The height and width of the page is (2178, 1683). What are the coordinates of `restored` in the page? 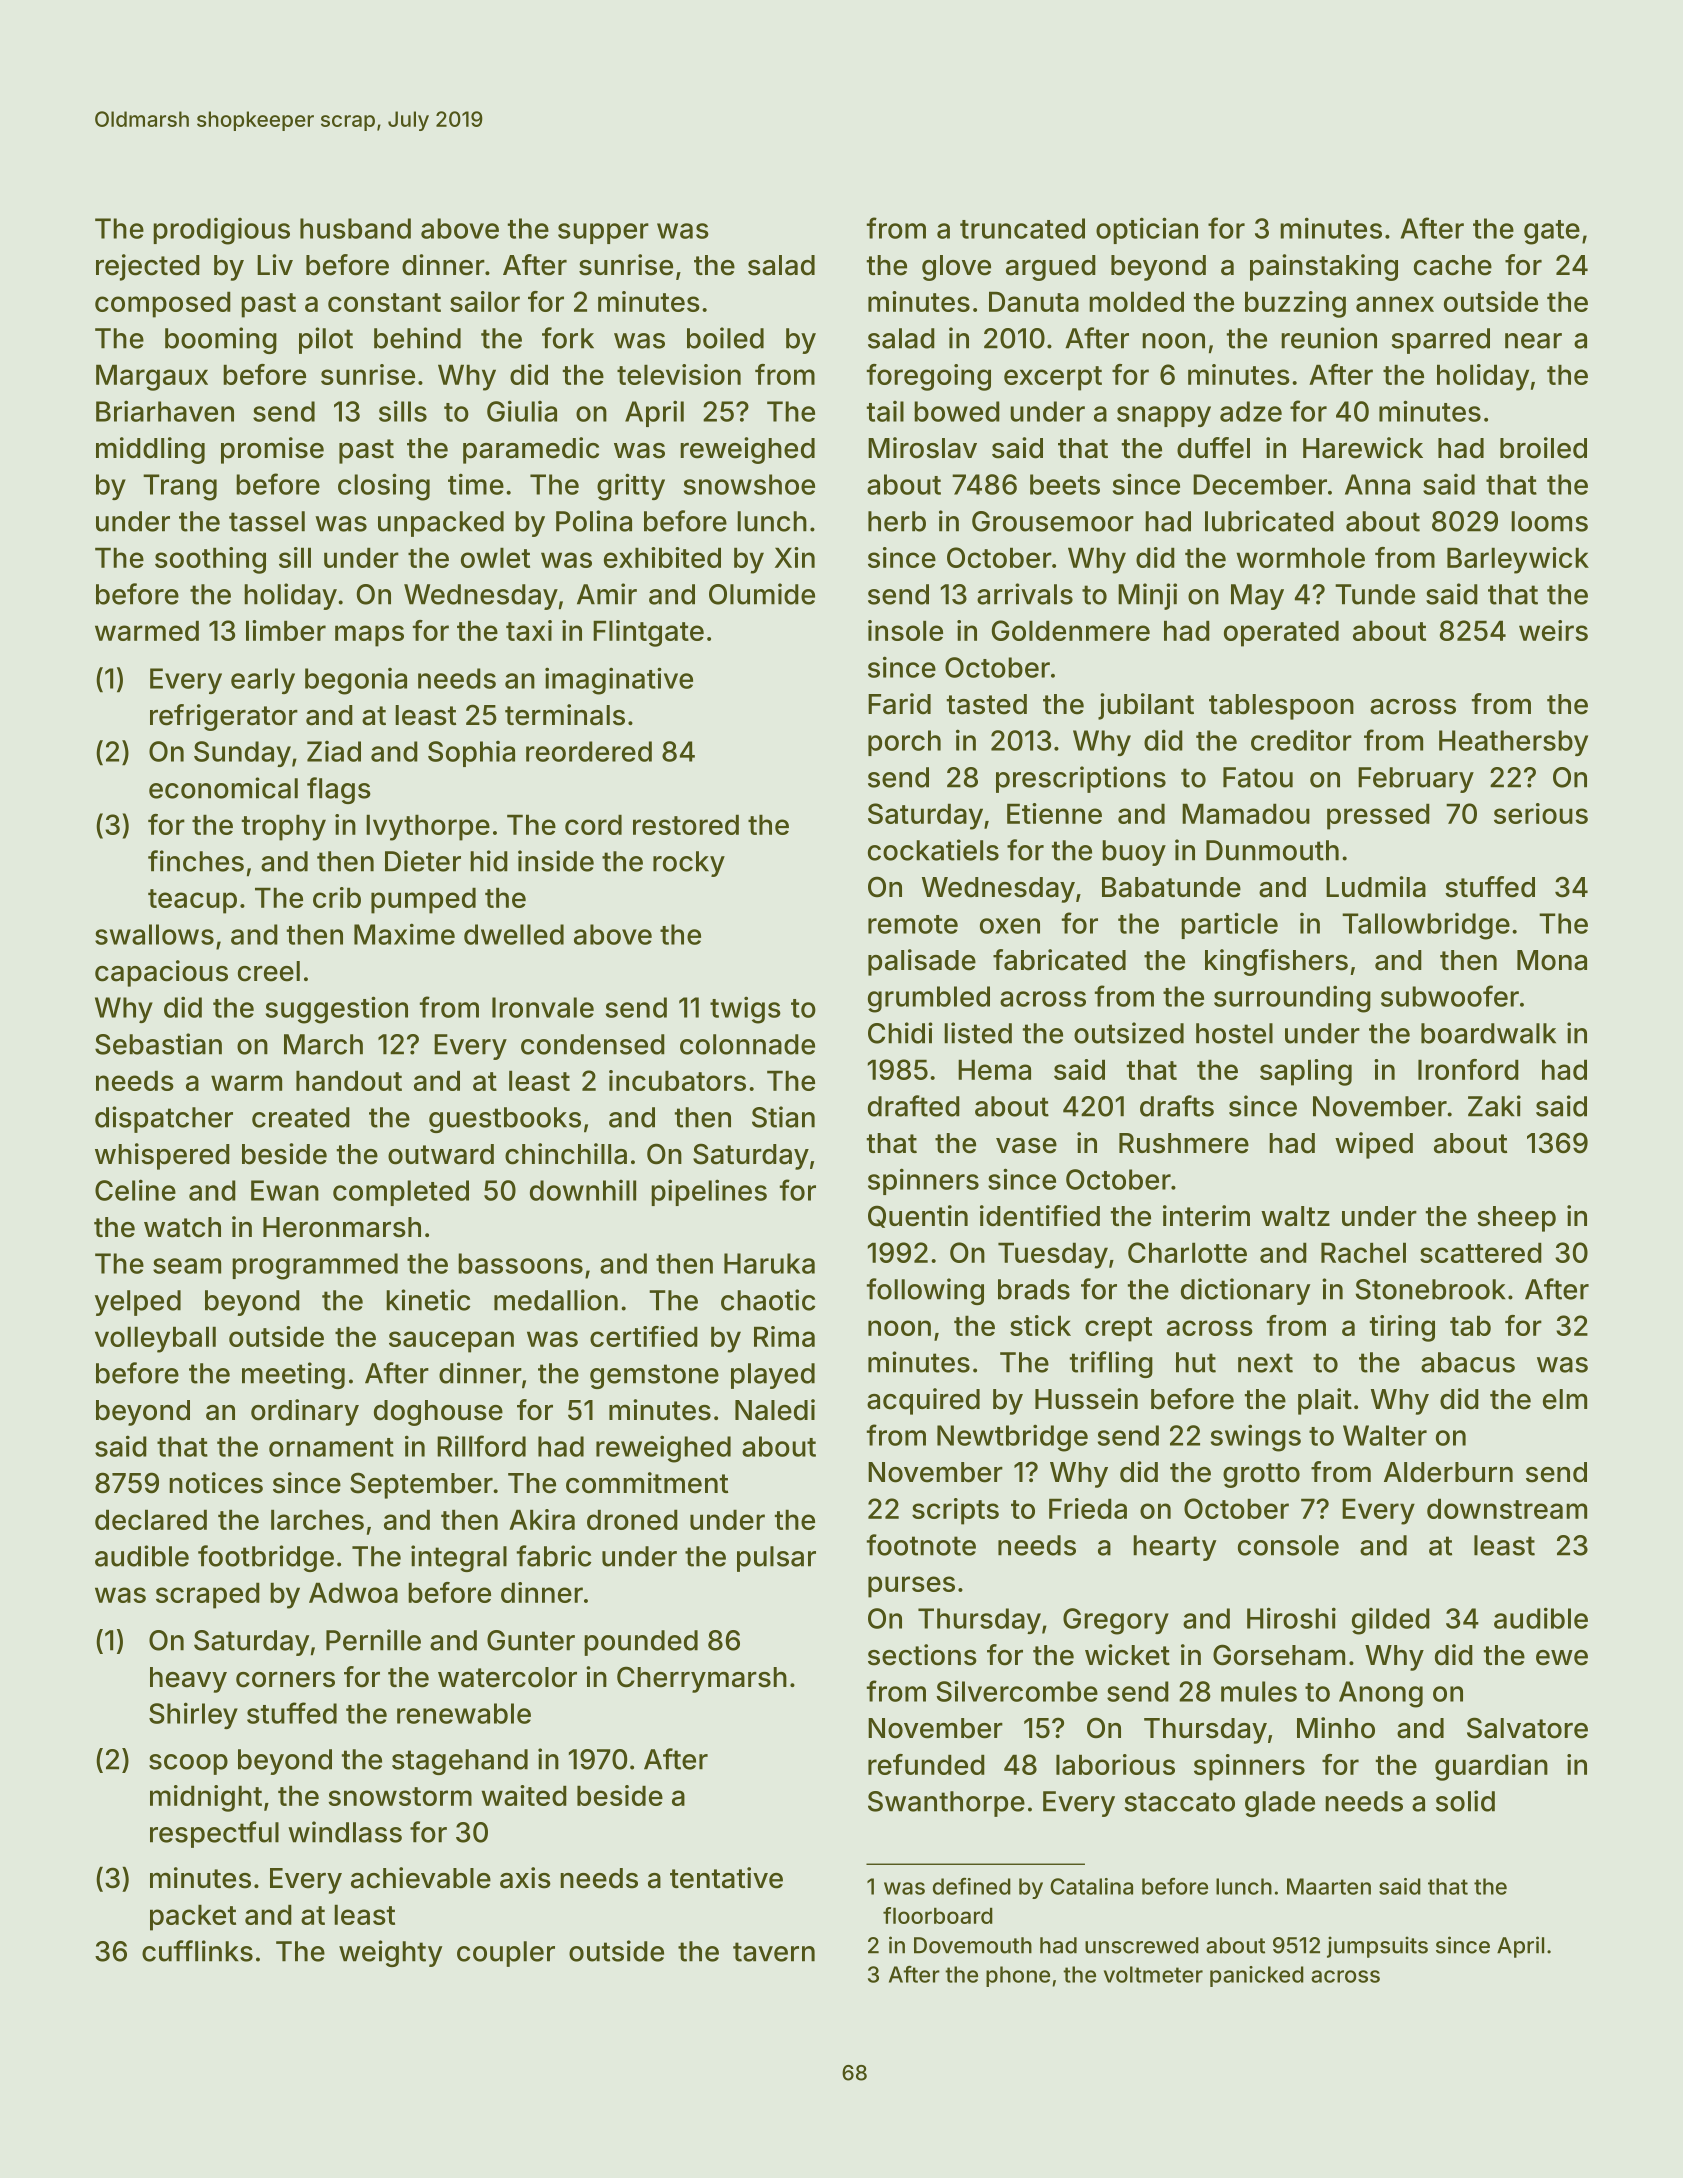 It's located at (686, 824).
